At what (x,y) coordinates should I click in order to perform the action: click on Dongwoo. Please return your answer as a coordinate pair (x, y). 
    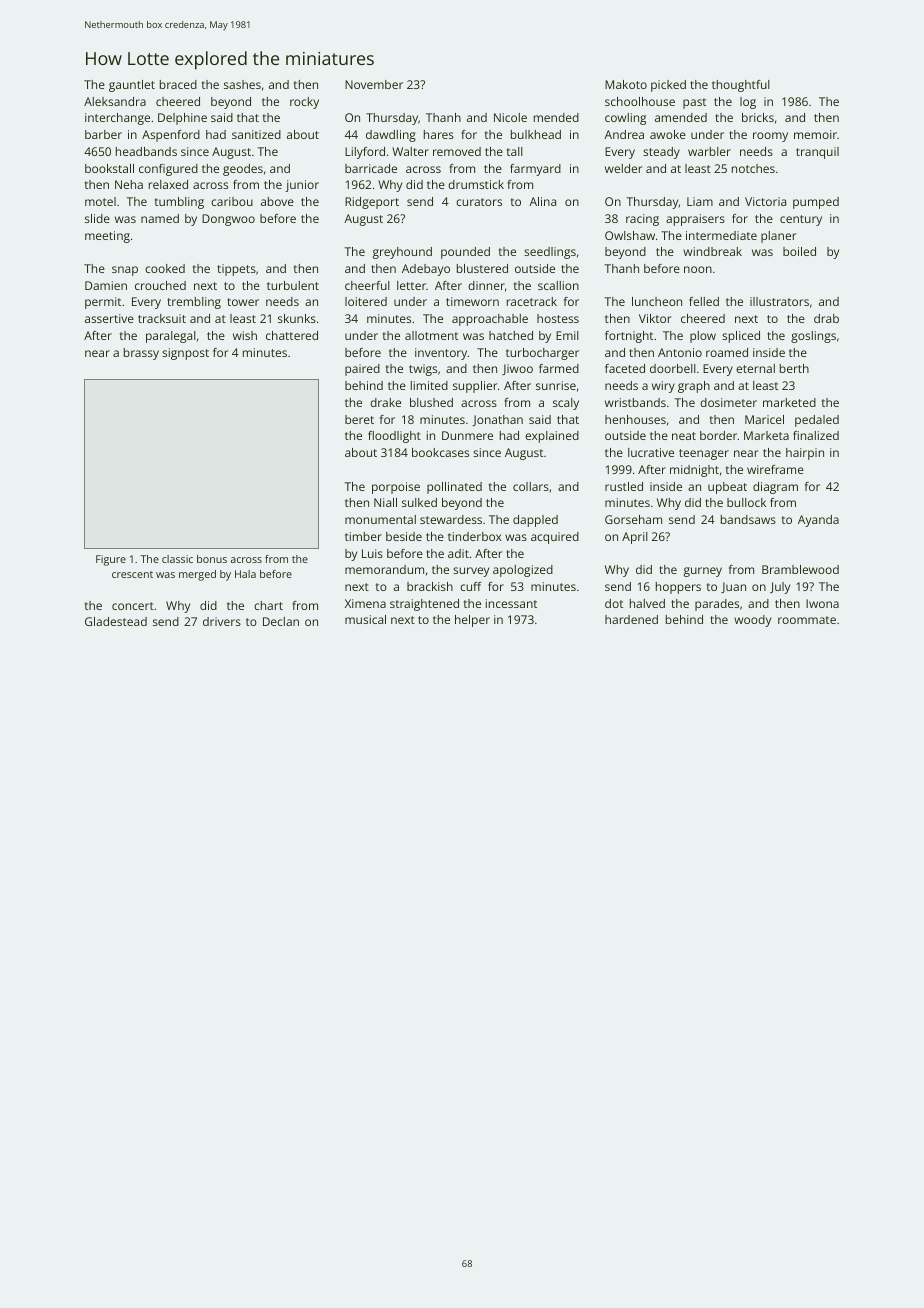
    Looking at the image, I should click on (228, 220).
